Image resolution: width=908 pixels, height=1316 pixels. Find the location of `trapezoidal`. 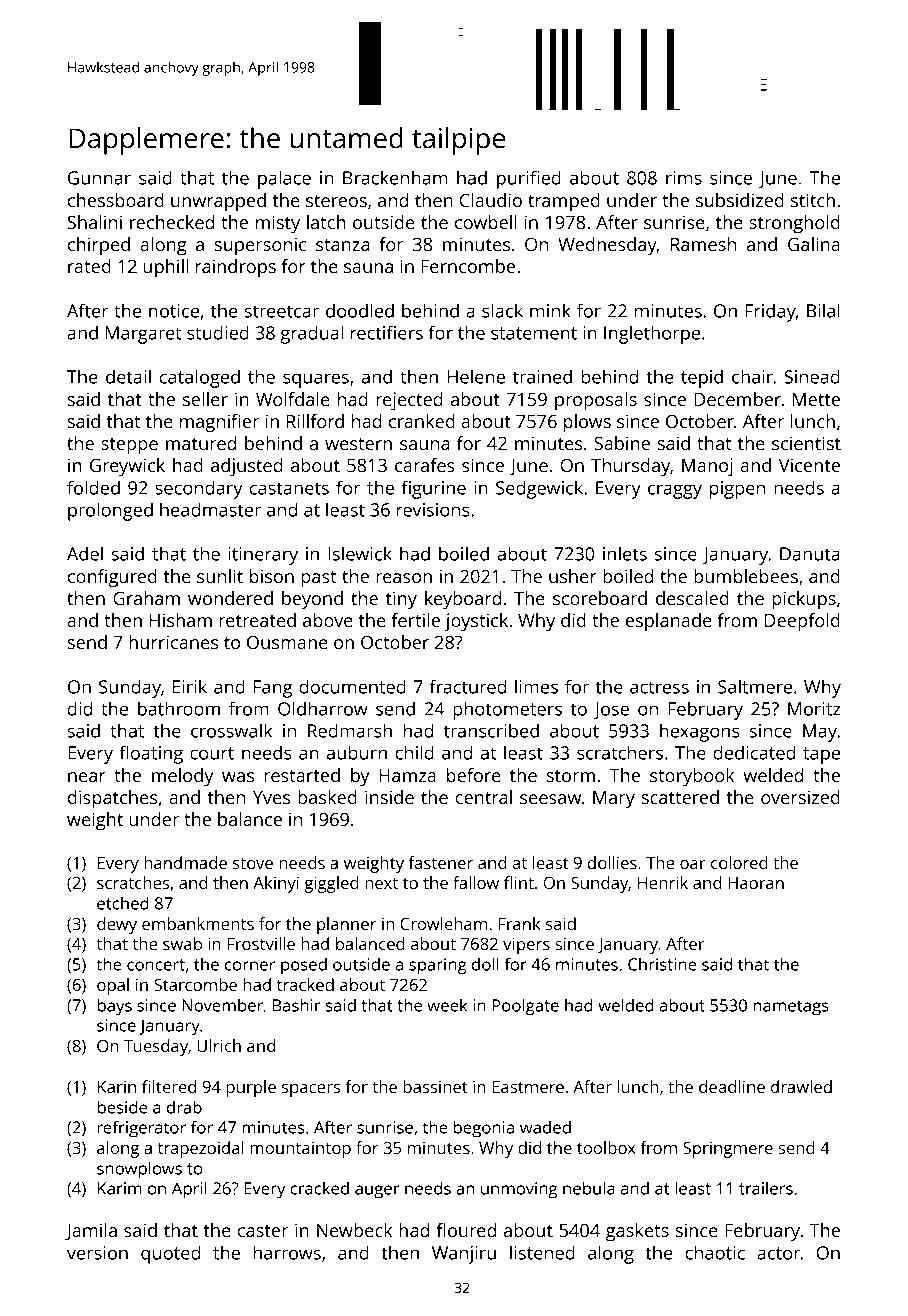

trapezoidal is located at coordinates (201, 1149).
